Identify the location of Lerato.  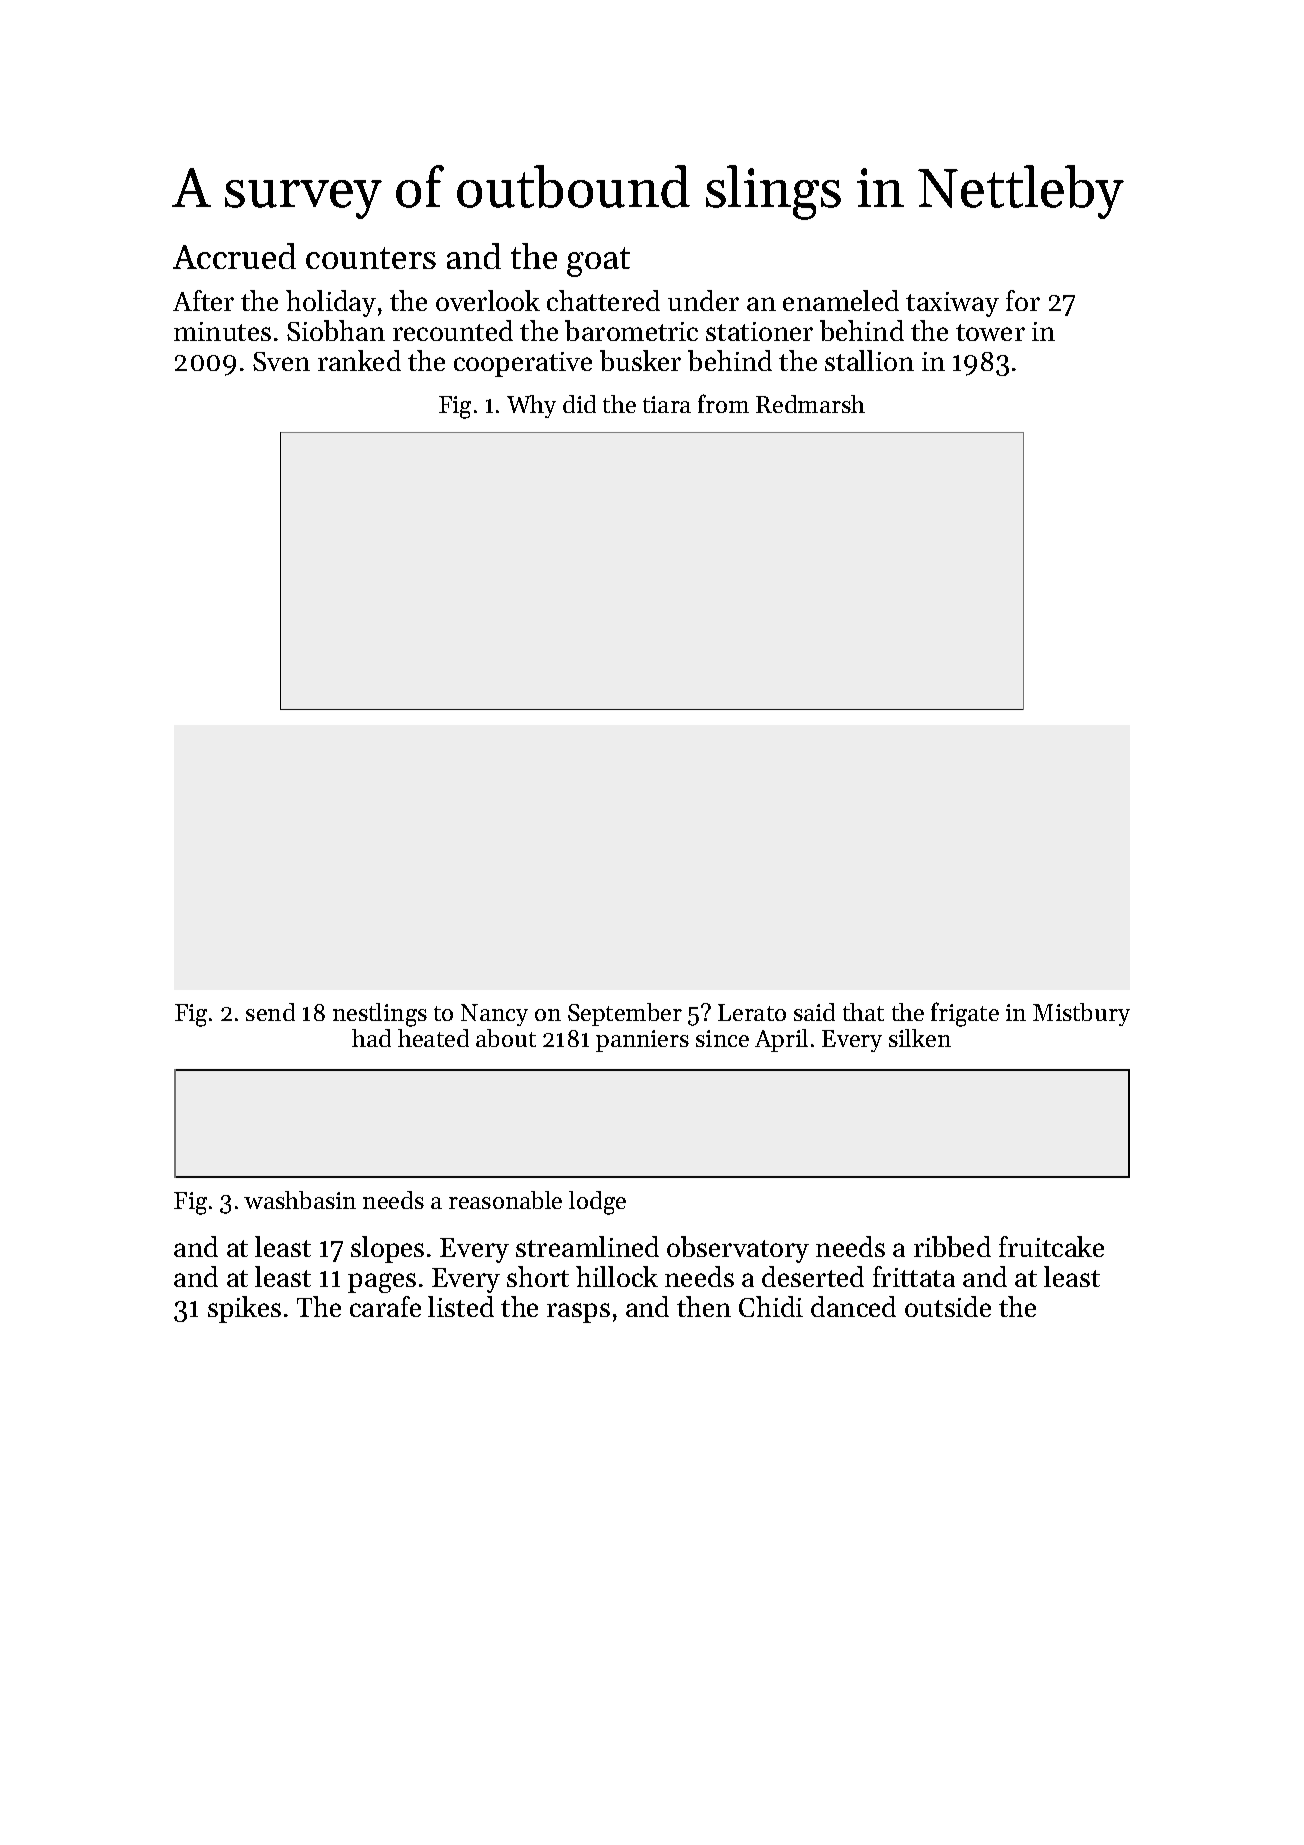
(752, 1012).
